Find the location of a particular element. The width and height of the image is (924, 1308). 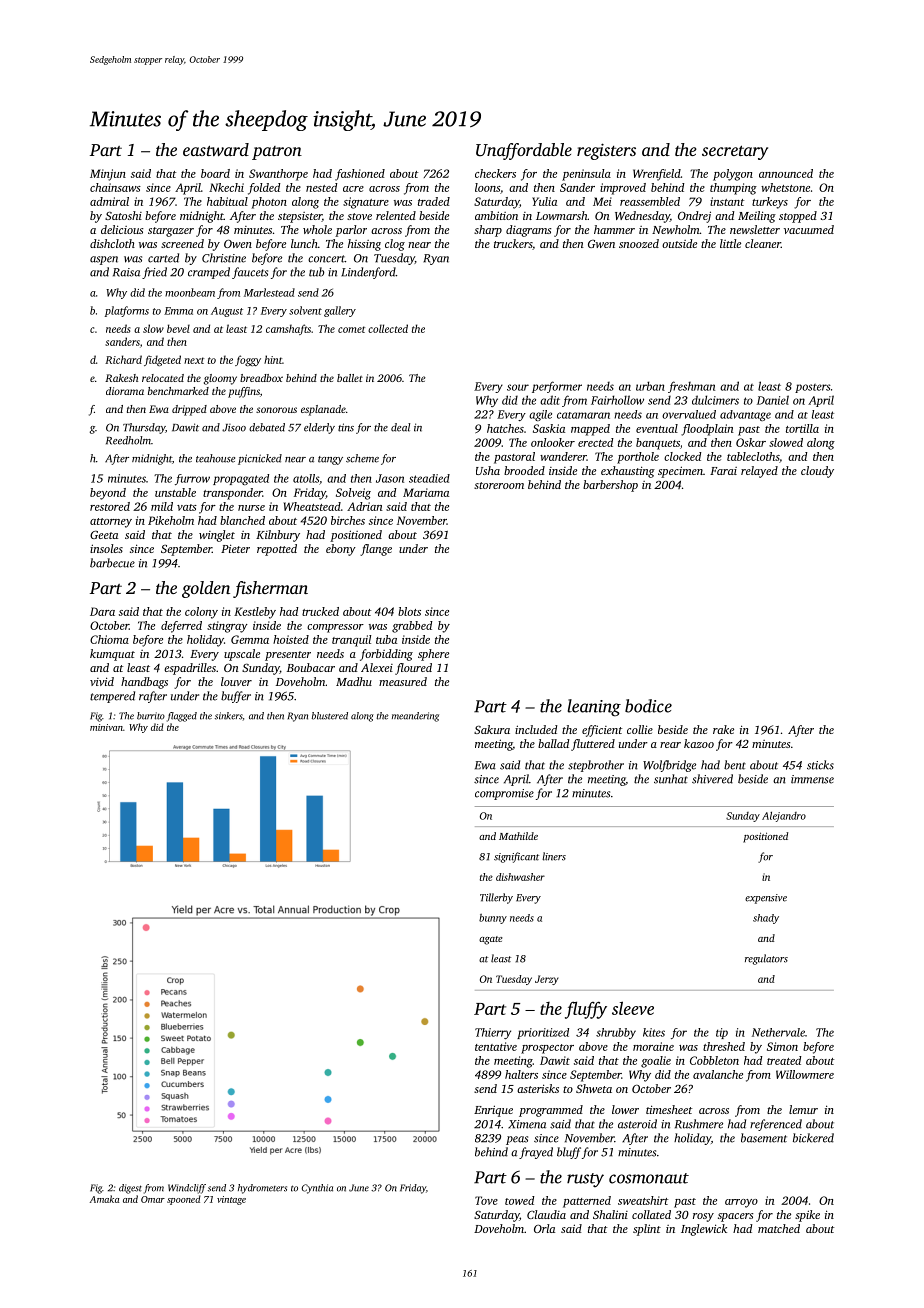

Claudia is located at coordinates (546, 1214).
